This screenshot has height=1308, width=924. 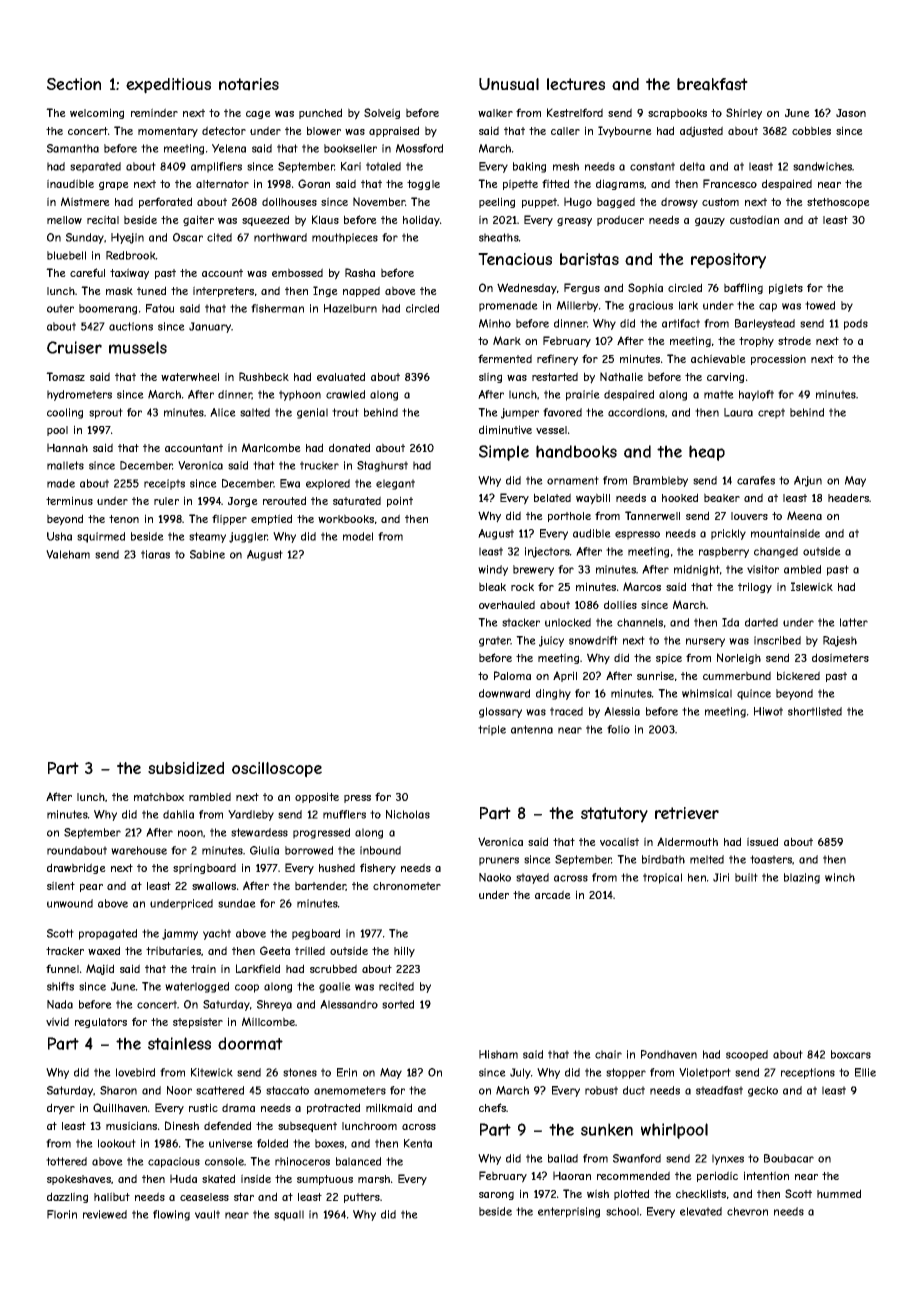 I want to click on crawled, so click(x=345, y=394).
